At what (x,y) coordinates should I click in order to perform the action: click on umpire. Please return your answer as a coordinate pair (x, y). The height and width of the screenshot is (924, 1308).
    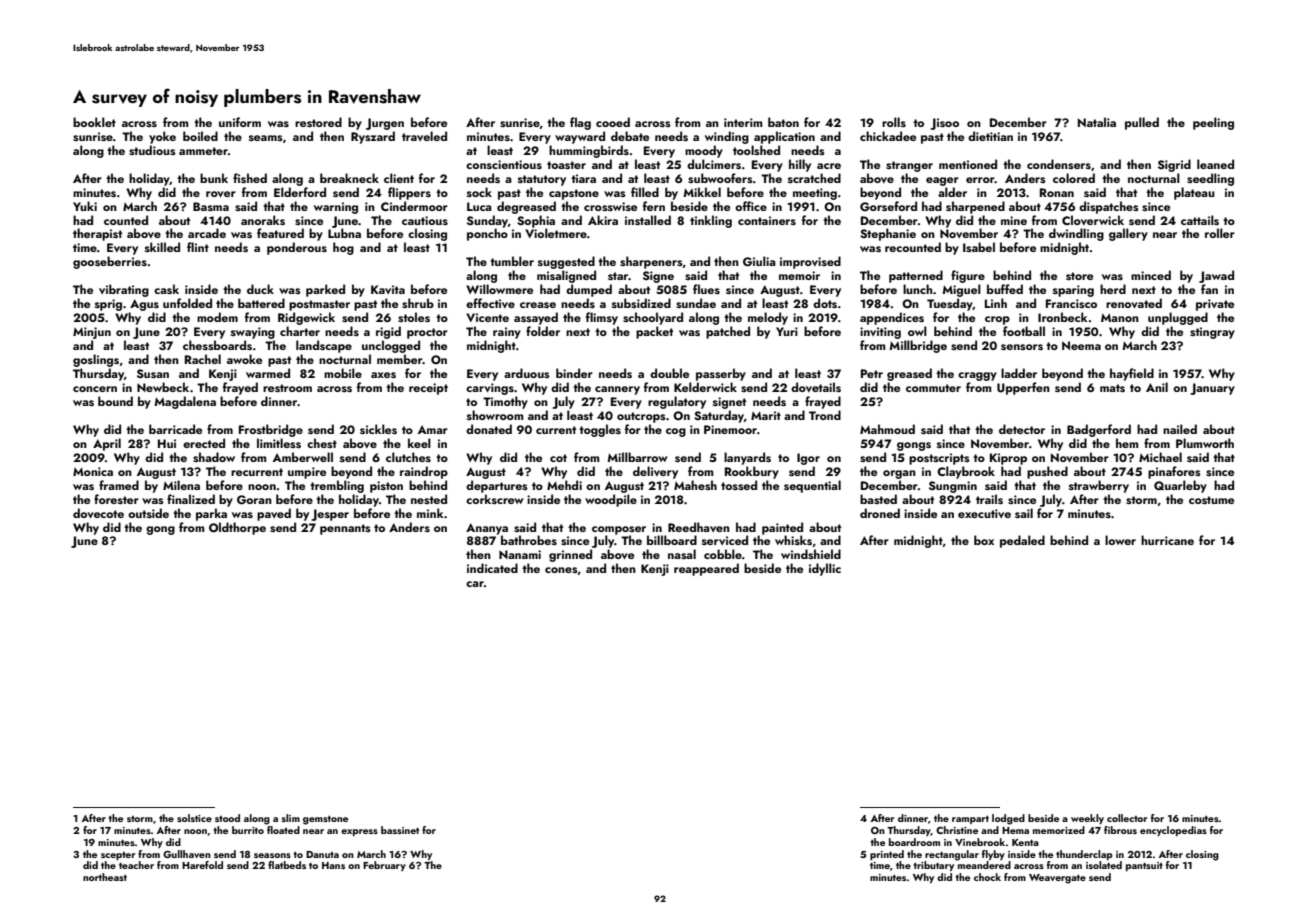
    Looking at the image, I should click on (307, 473).
